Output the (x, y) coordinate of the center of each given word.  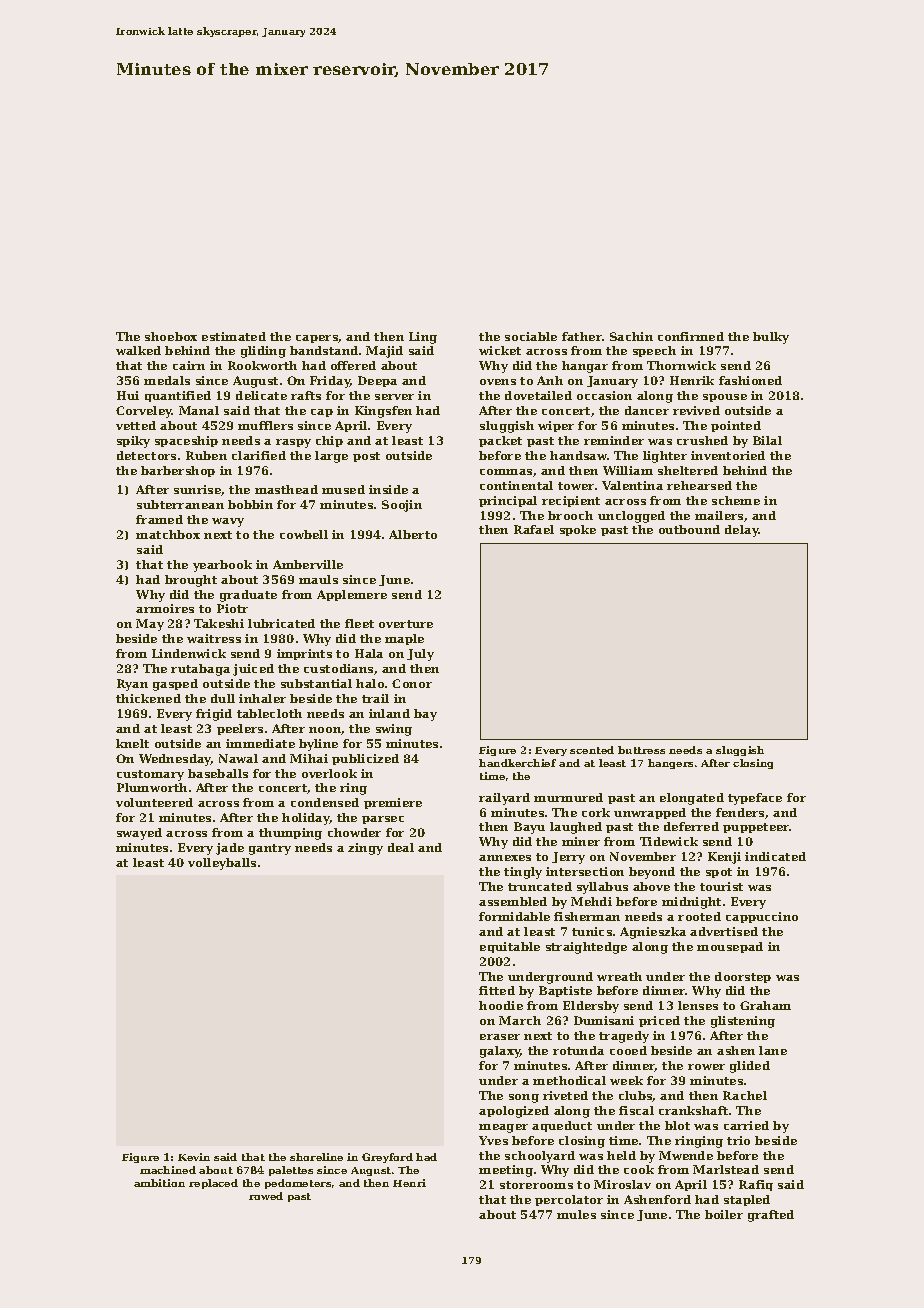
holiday (306, 819)
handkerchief (517, 763)
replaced (213, 1184)
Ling (423, 338)
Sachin (631, 336)
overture (406, 624)
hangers (670, 764)
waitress (214, 638)
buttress (641, 750)
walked (138, 350)
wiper (556, 426)
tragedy (624, 1037)
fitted (497, 990)
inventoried (728, 455)
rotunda (578, 1050)
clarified (259, 455)
